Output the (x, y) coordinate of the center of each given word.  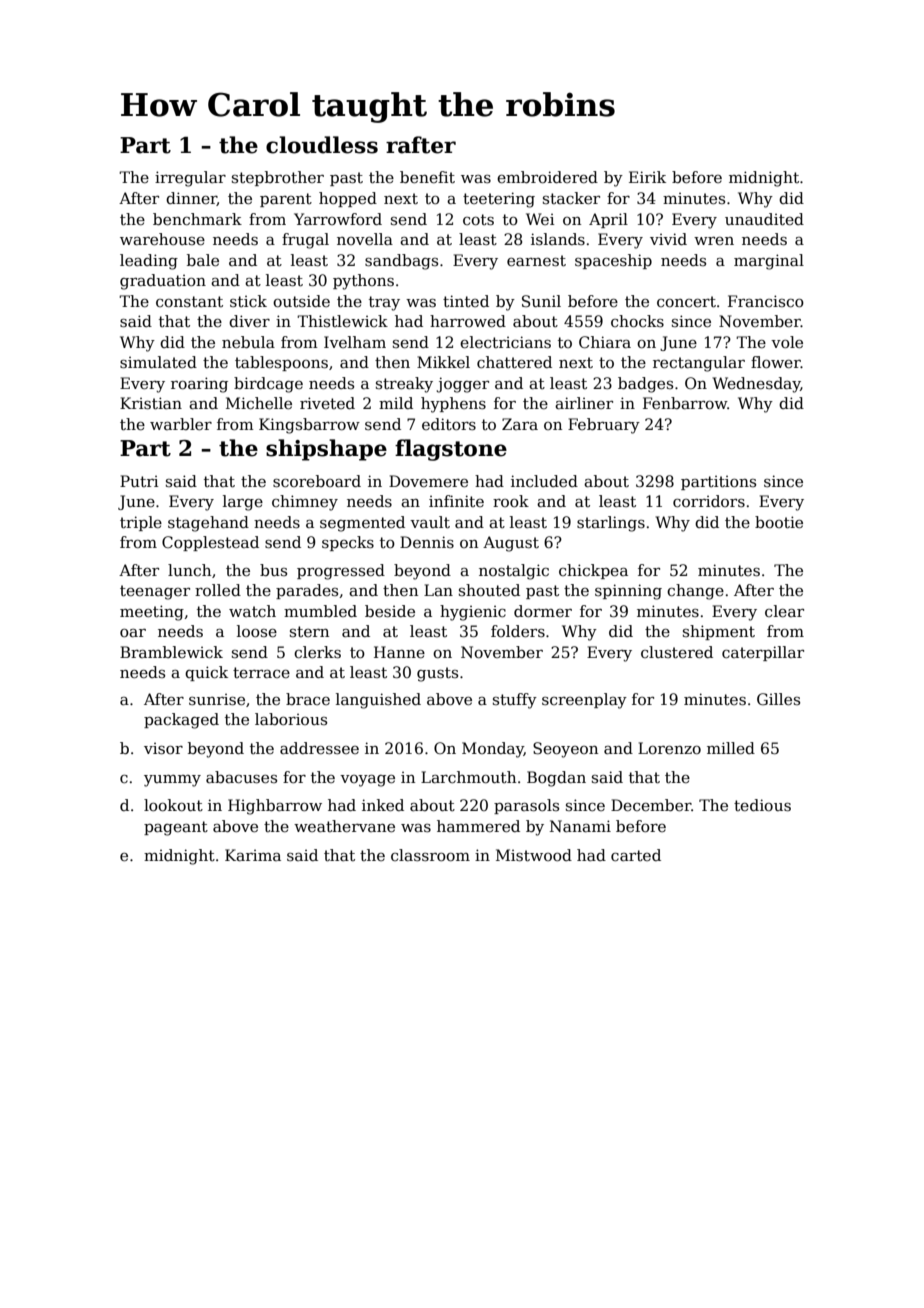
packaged (181, 721)
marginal (769, 262)
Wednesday (756, 385)
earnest (536, 261)
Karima (253, 855)
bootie (779, 522)
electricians (505, 342)
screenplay (584, 701)
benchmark (197, 219)
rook (511, 501)
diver (249, 321)
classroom (430, 855)
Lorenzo (669, 748)
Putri (139, 481)
